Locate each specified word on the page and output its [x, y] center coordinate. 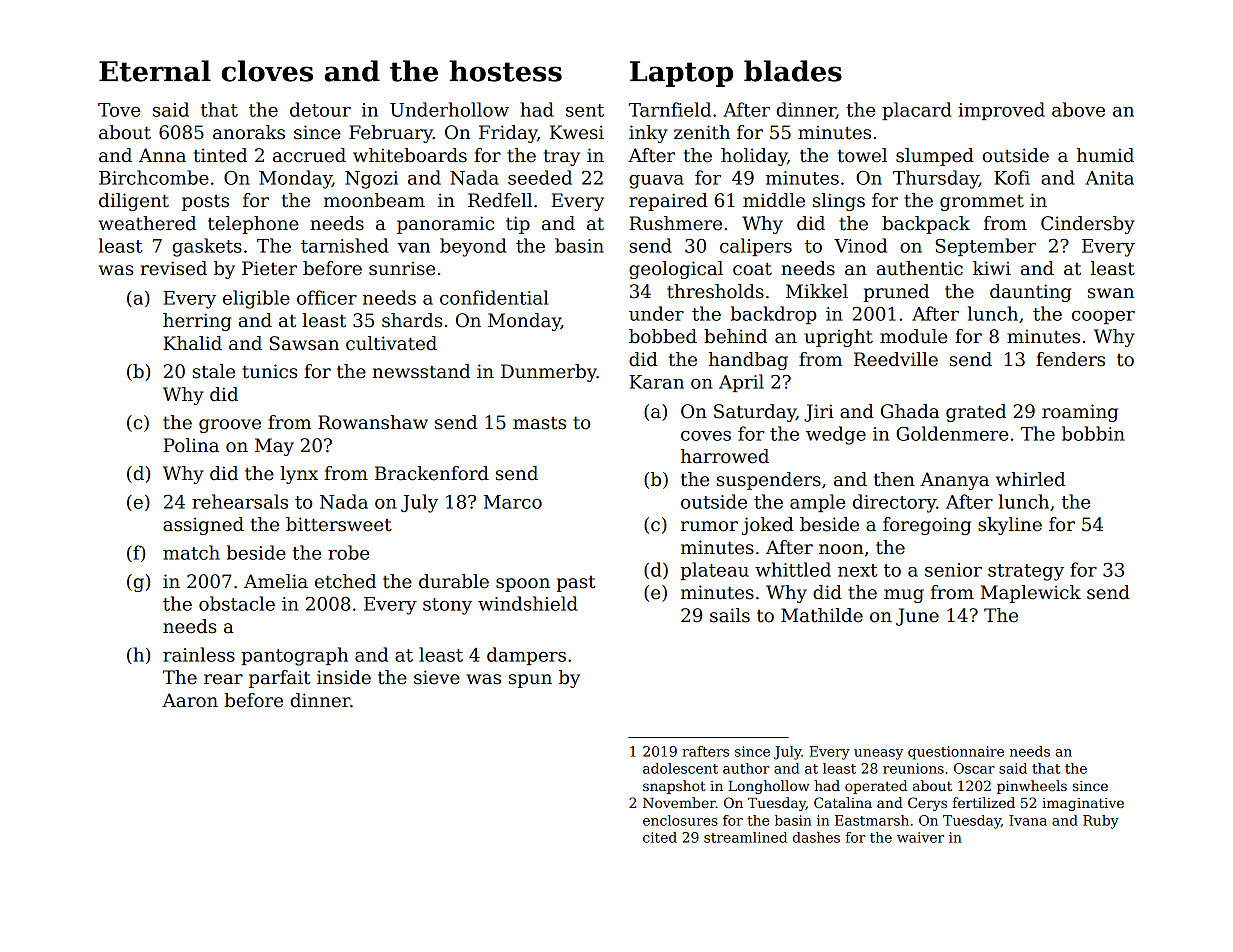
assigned [203, 526]
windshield [528, 603]
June [917, 617]
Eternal [155, 71]
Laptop [681, 74]
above [1078, 109]
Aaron [190, 700]
